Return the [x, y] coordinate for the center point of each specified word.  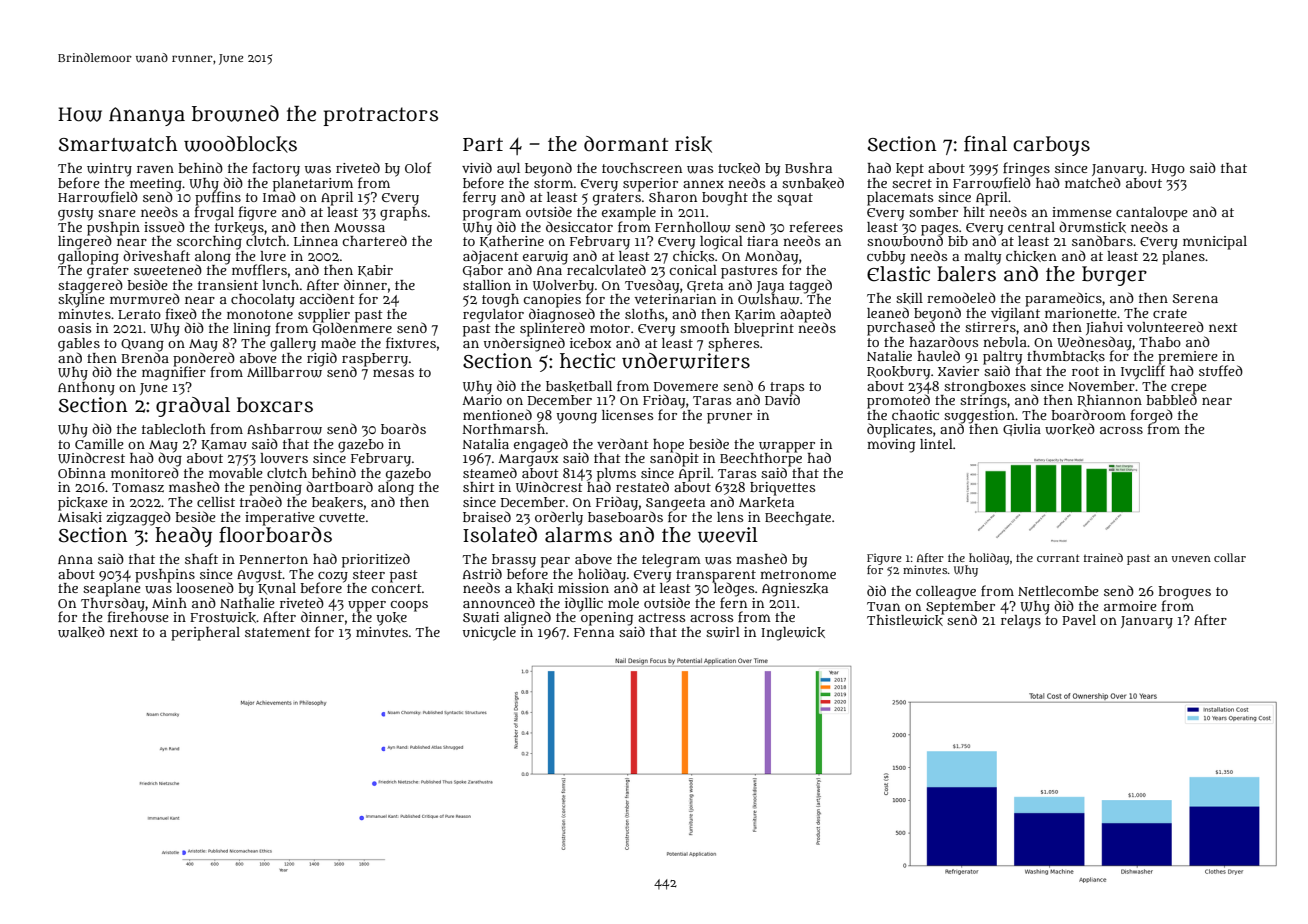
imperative [280, 518]
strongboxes [985, 387]
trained [1103, 557]
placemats [900, 199]
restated [642, 486]
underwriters [686, 361]
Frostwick [223, 617]
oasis [74, 328]
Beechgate [798, 519]
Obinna [82, 473]
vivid [477, 167]
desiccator [579, 226]
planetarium [313, 185]
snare [117, 213]
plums [616, 474]
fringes [1026, 169]
